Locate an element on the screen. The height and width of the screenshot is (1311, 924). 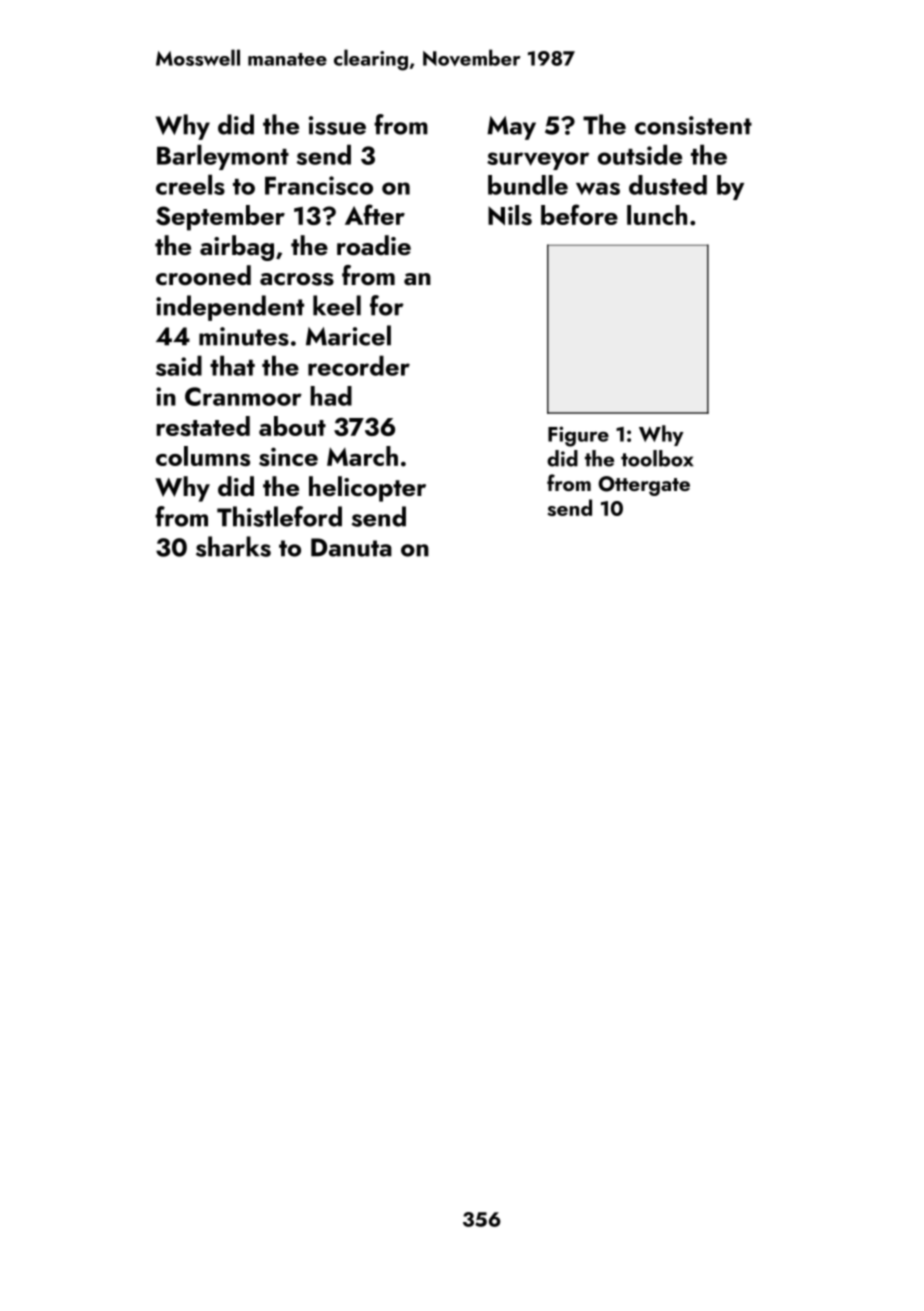
consistent is located at coordinates (693, 125).
